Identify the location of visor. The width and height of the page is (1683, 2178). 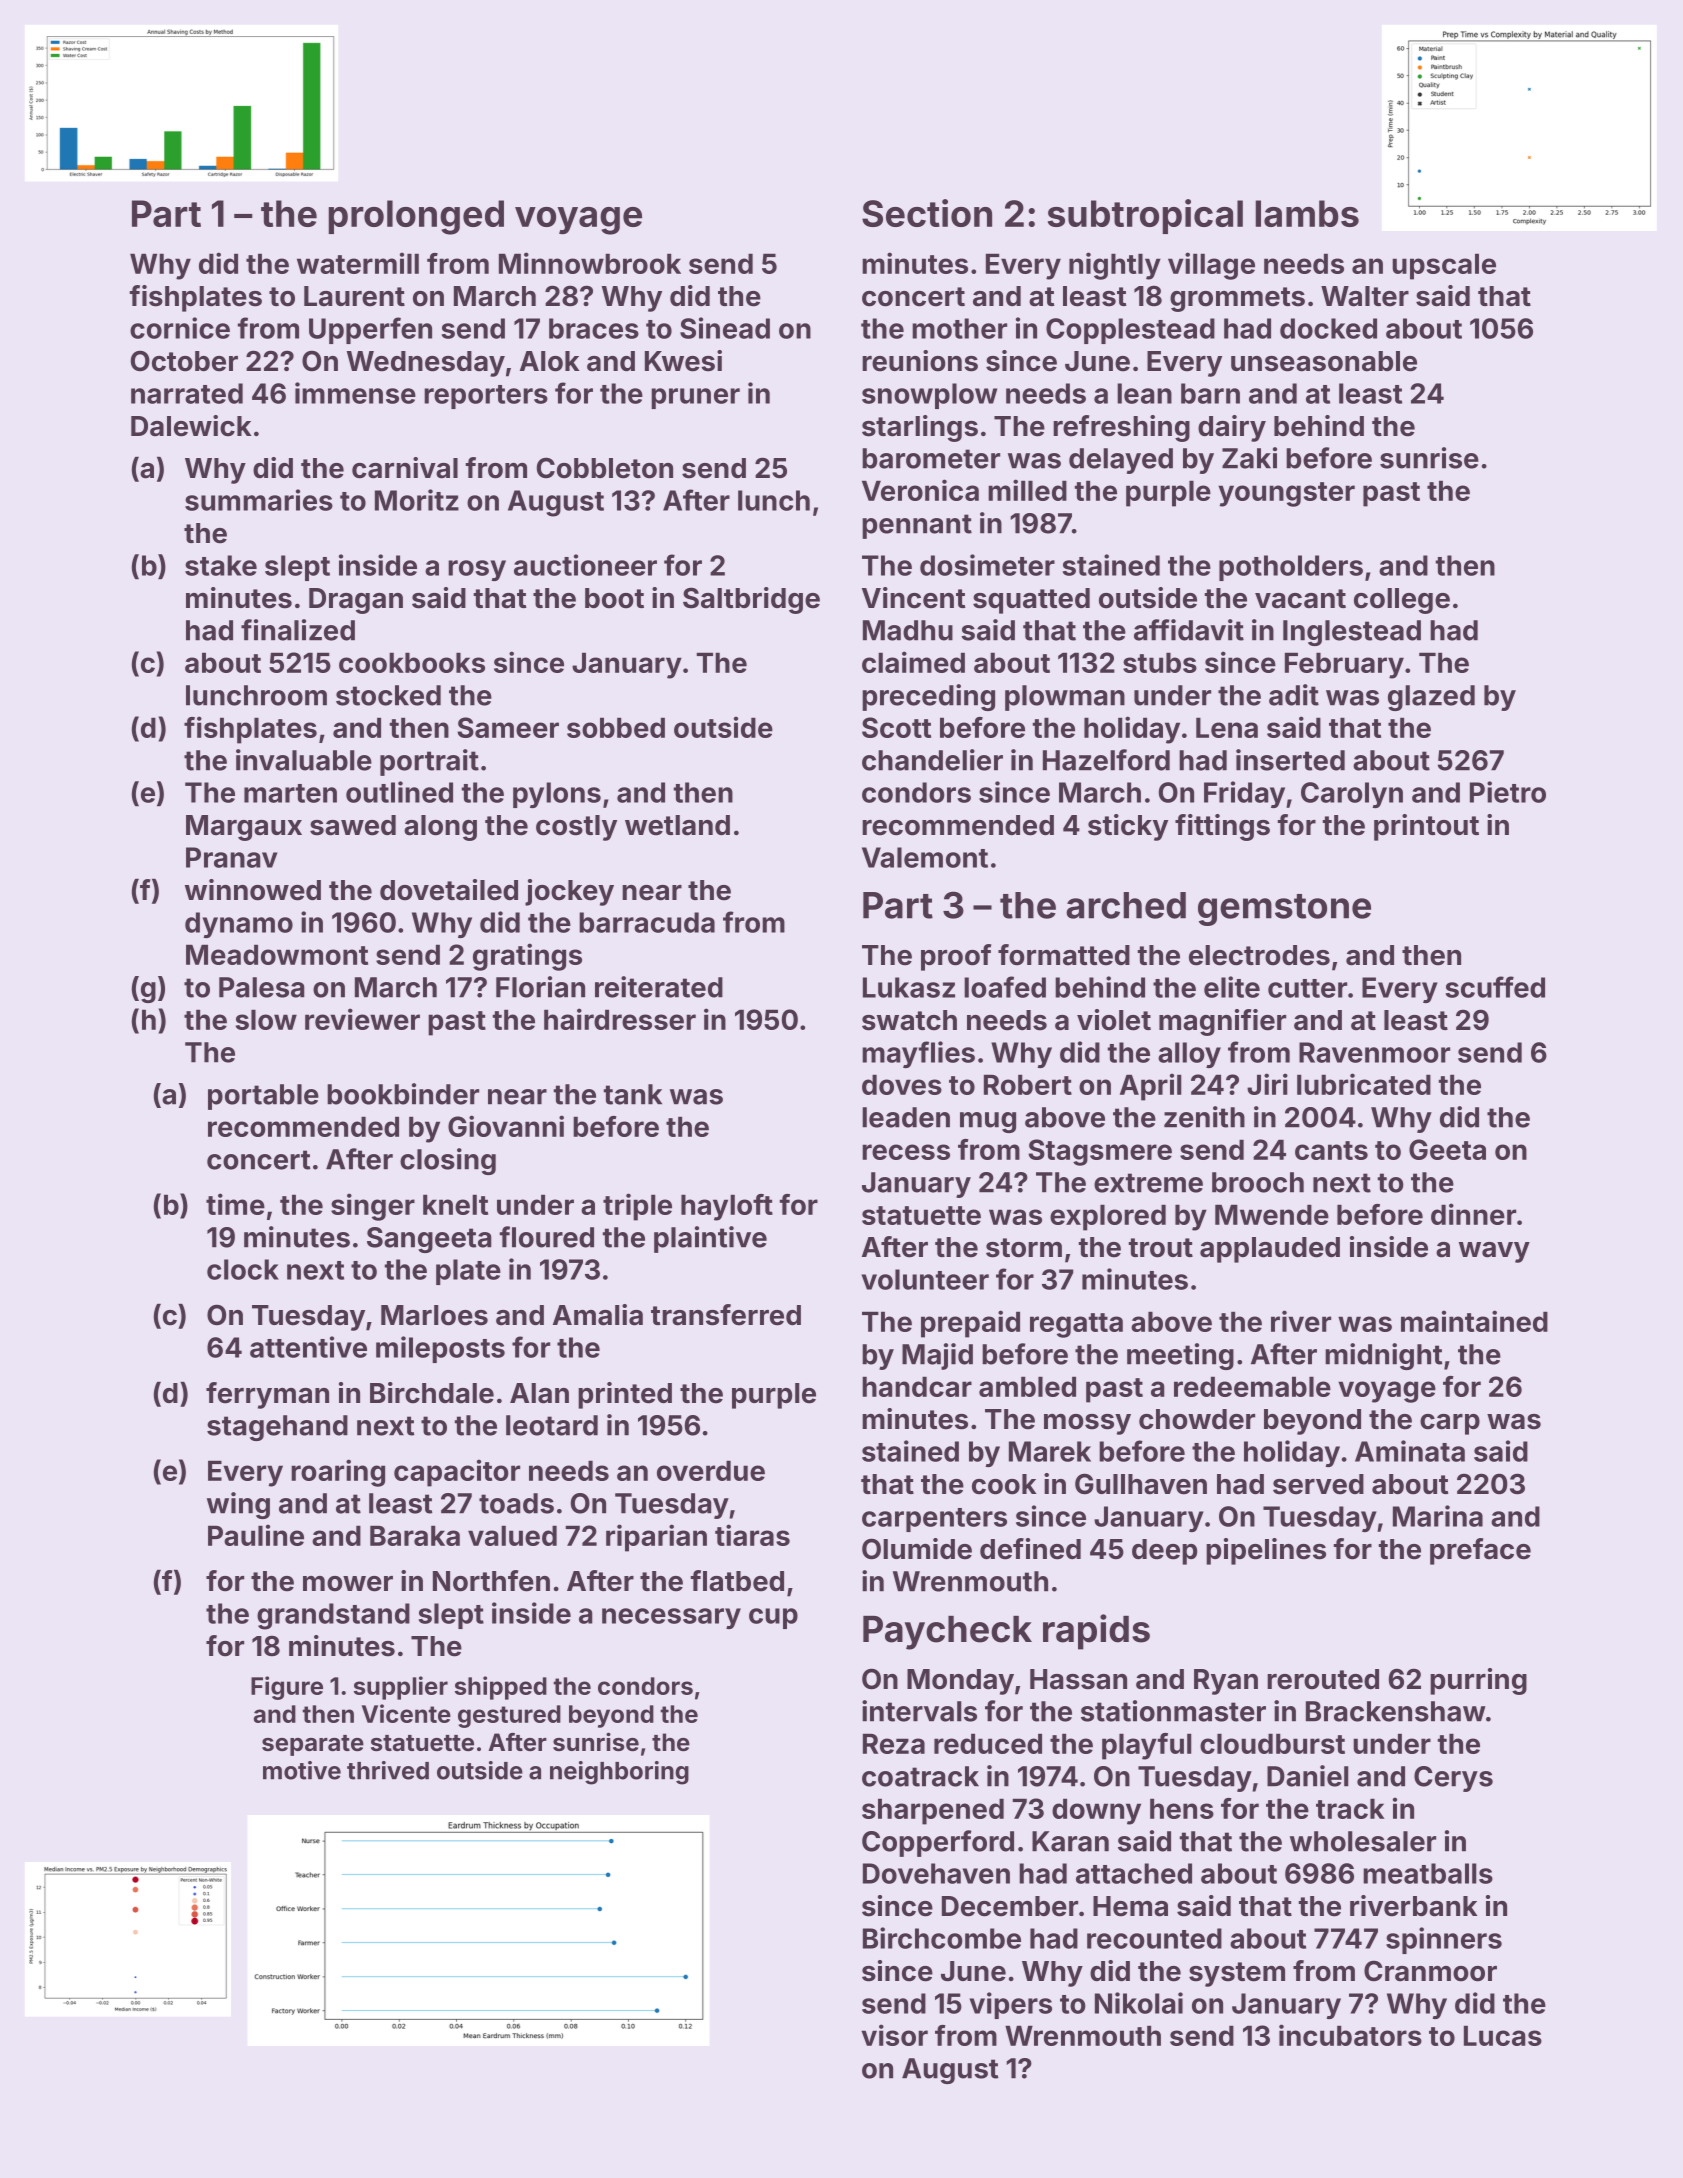
(894, 2035).
